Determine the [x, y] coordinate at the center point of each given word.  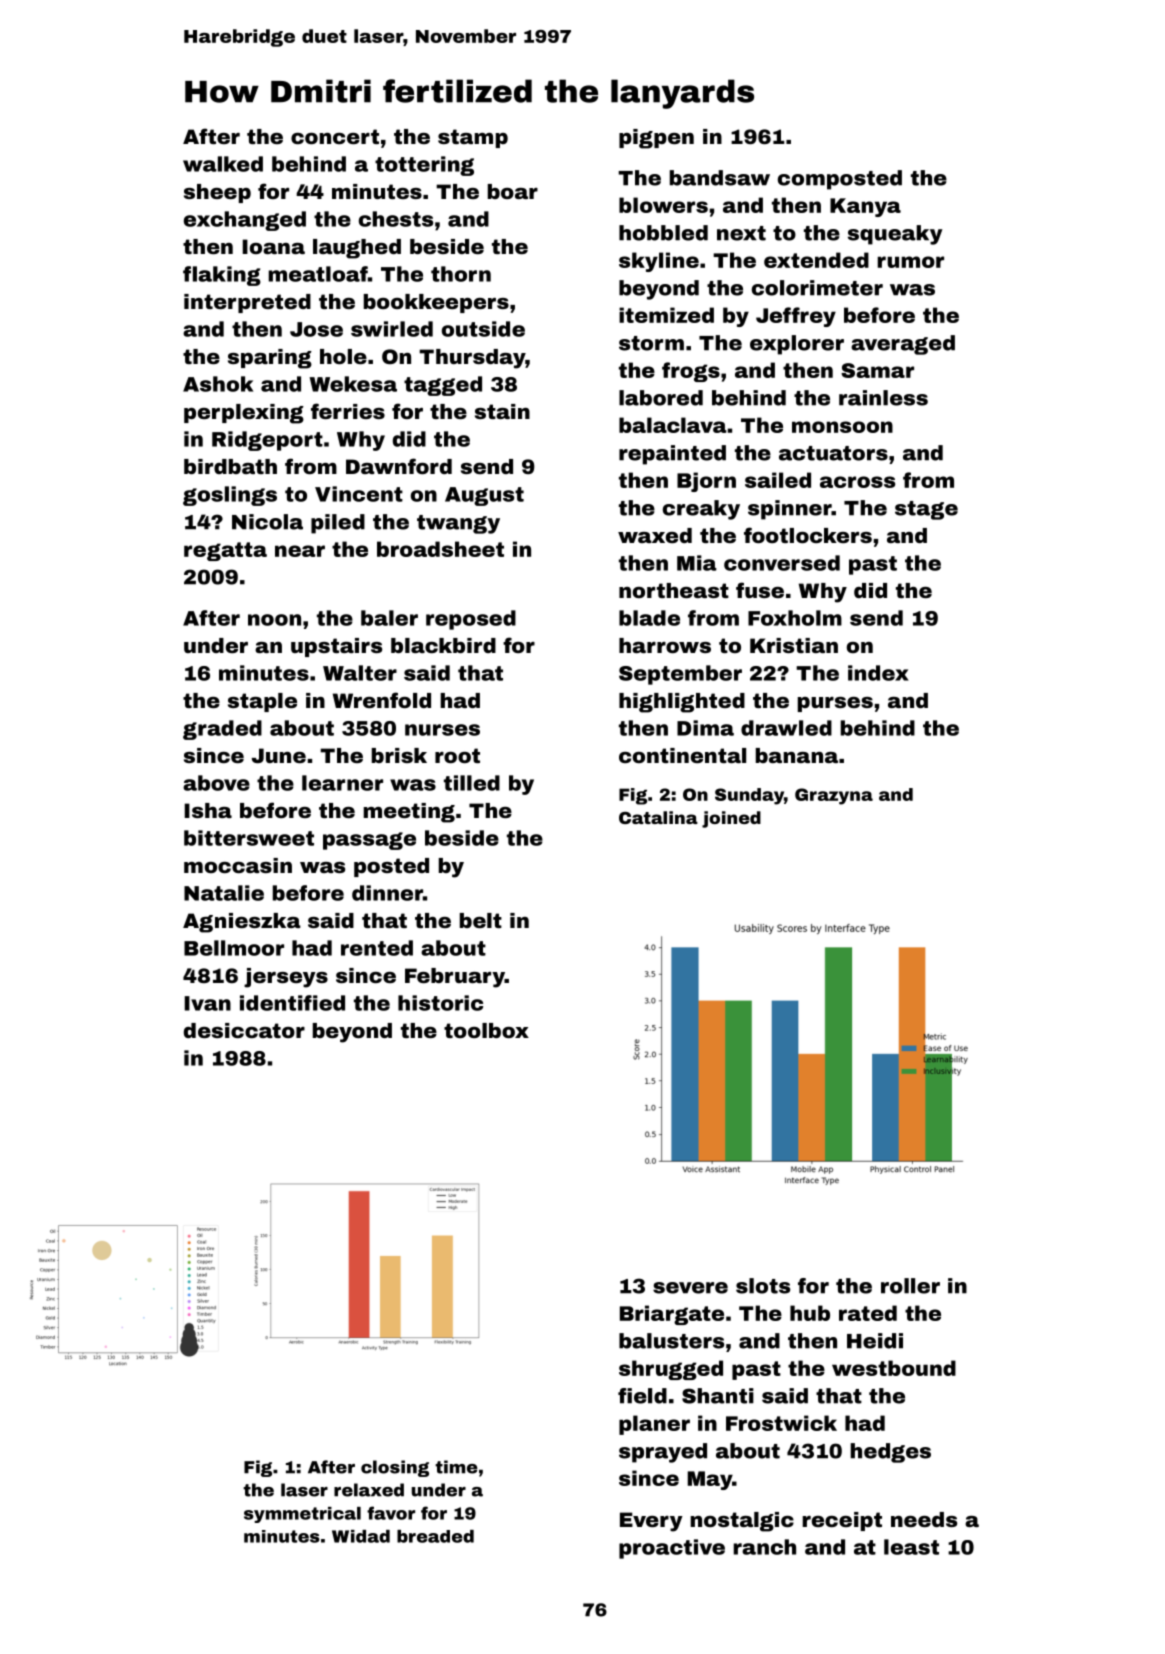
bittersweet [249, 838]
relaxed [369, 1490]
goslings [230, 496]
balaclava [673, 425]
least [911, 1547]
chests [396, 219]
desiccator [244, 1030]
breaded [435, 1536]
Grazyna [834, 796]
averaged [903, 345]
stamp [473, 138]
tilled [472, 783]
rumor [910, 262]
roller [910, 1286]
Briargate [672, 1315]
